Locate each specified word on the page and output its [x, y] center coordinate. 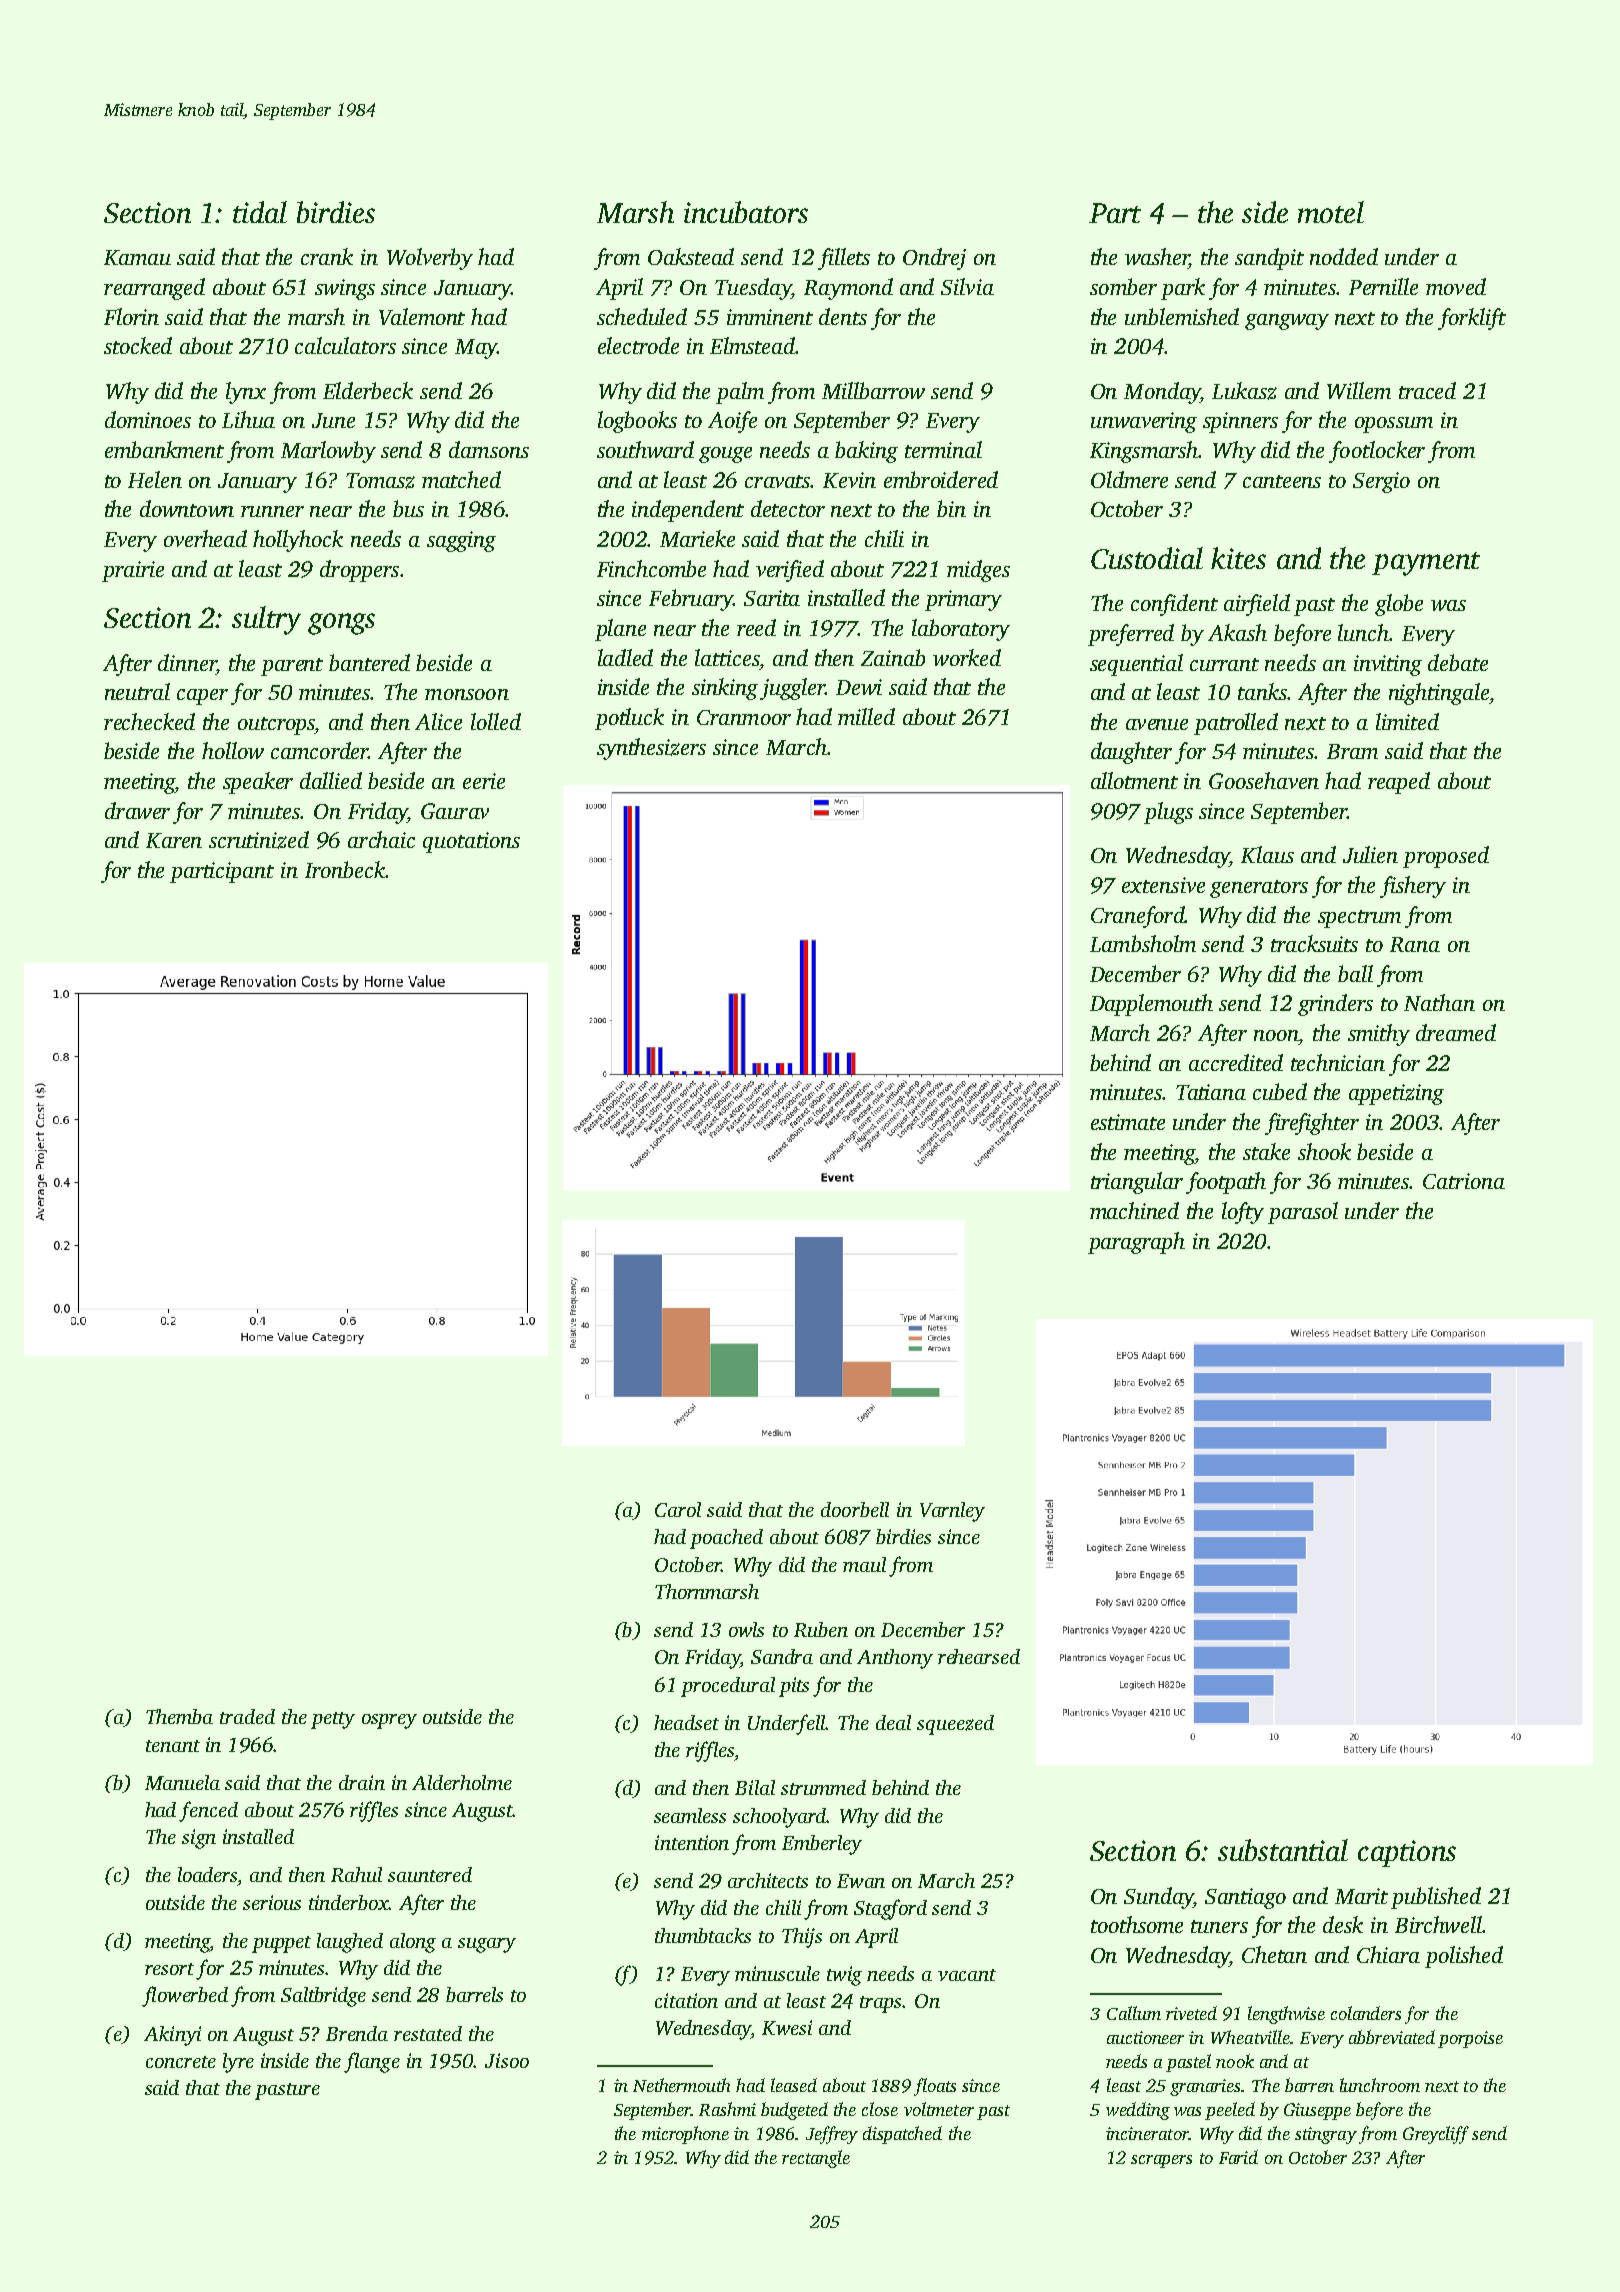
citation [686, 2000]
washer [1157, 256]
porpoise [1470, 2039]
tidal [260, 212]
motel [1331, 212]
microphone [685, 2135]
